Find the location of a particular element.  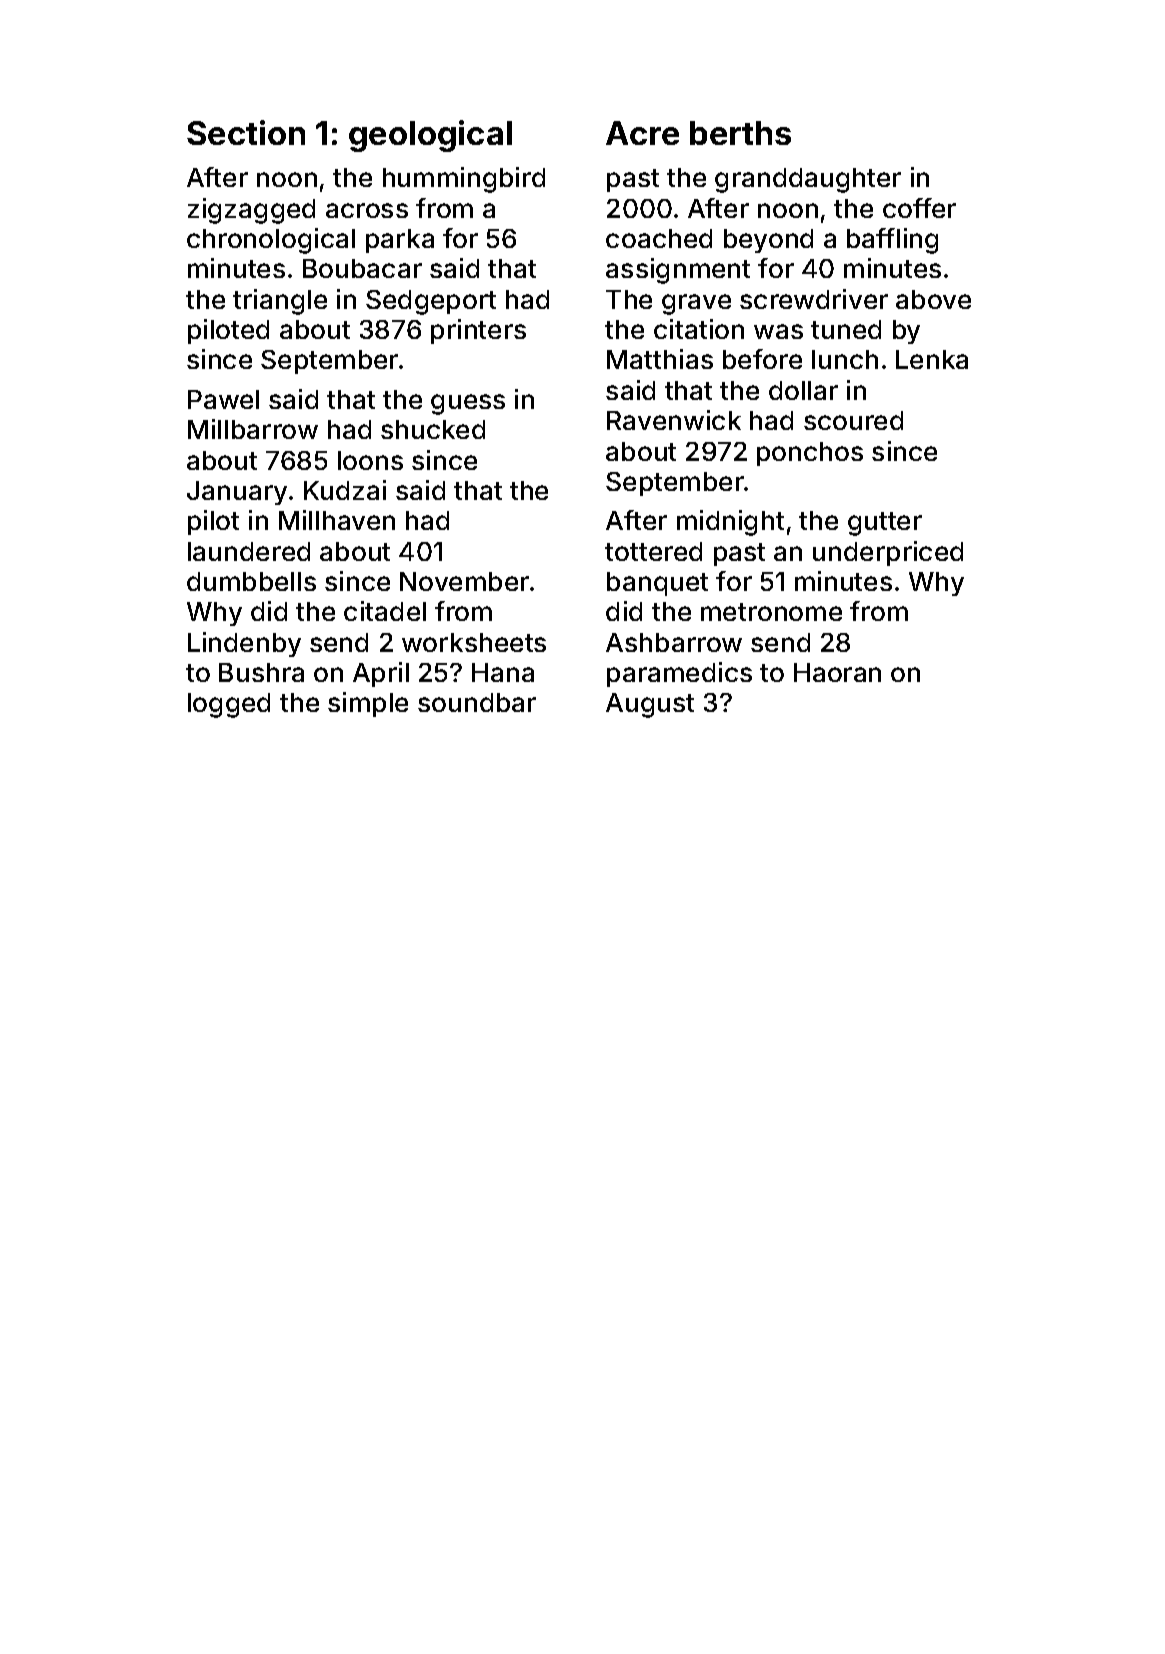

shucked is located at coordinates (433, 429).
